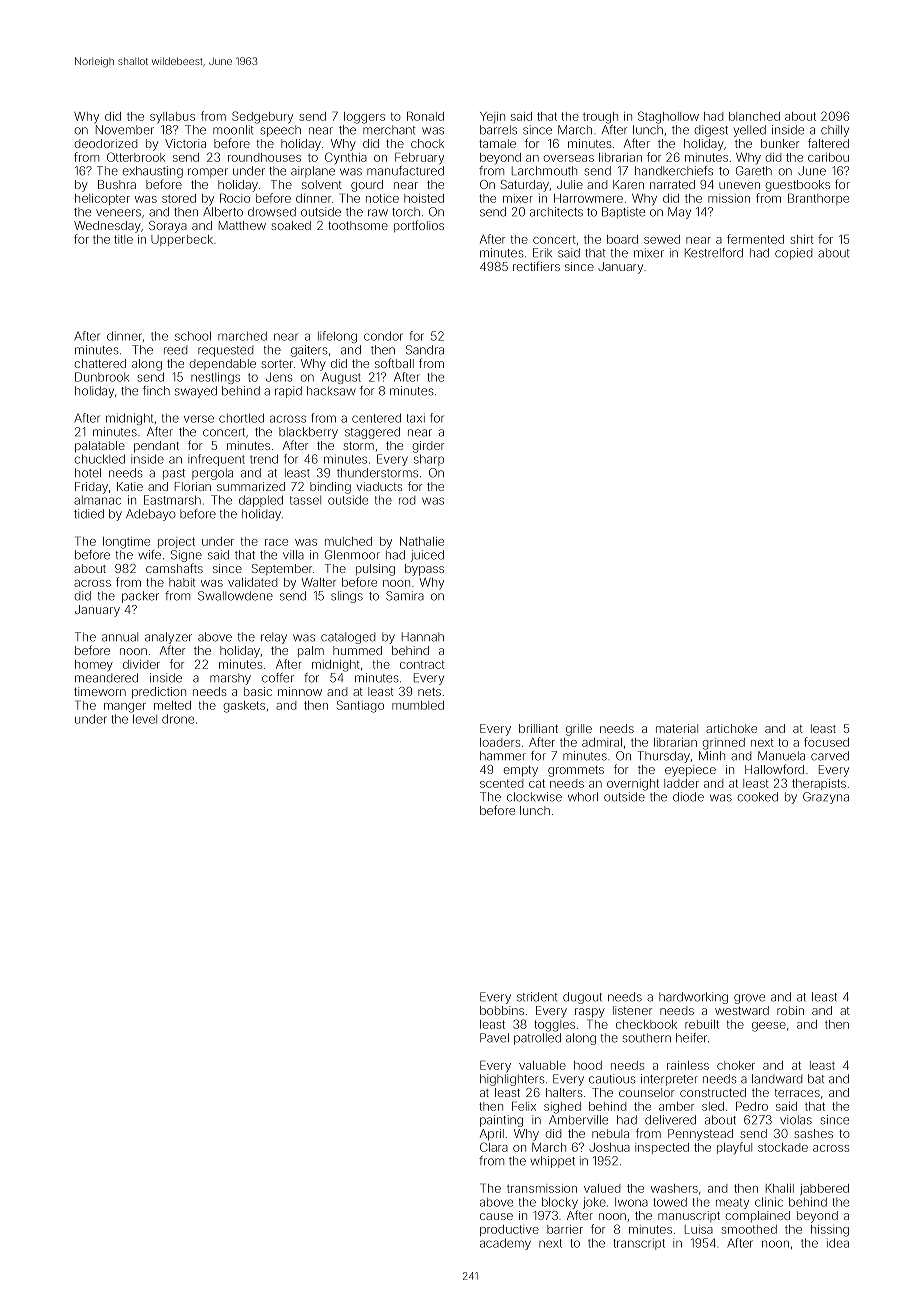 Image resolution: width=924 pixels, height=1308 pixels. I want to click on drowsed, so click(272, 212).
